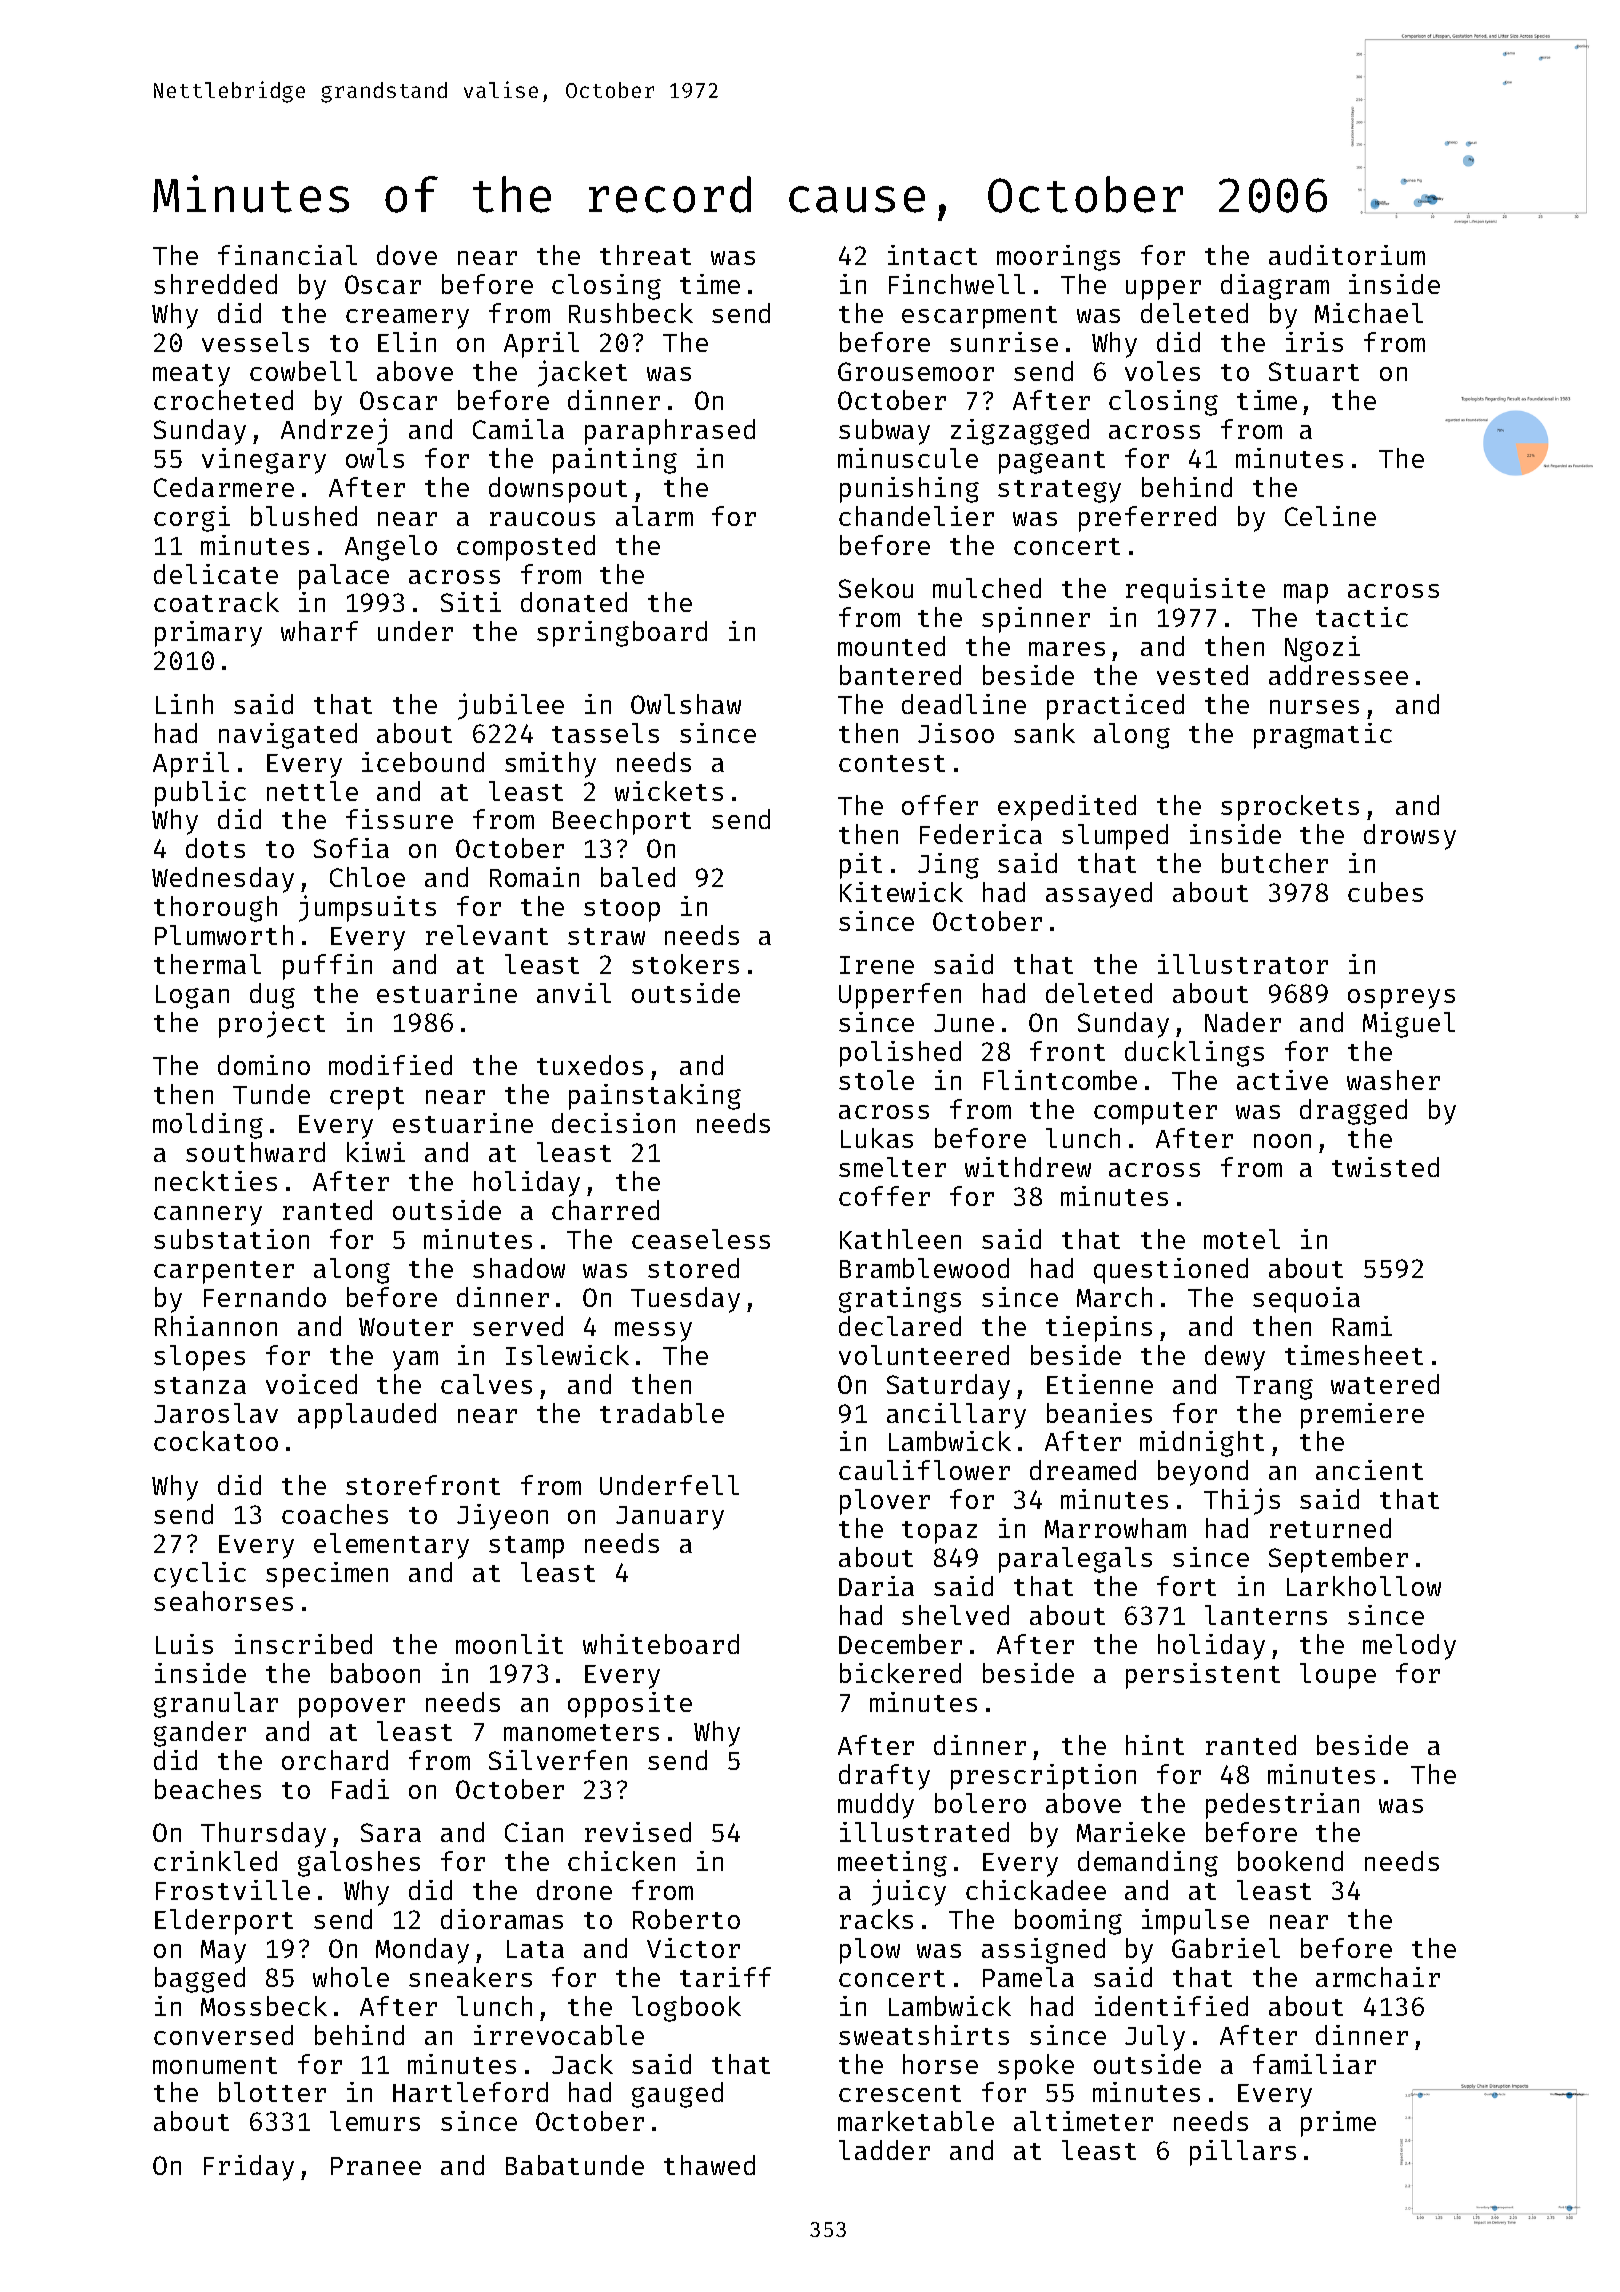 This document has height=2292, width=1620. Describe the element at coordinates (1058, 258) in the document. I see `moorings` at that location.
